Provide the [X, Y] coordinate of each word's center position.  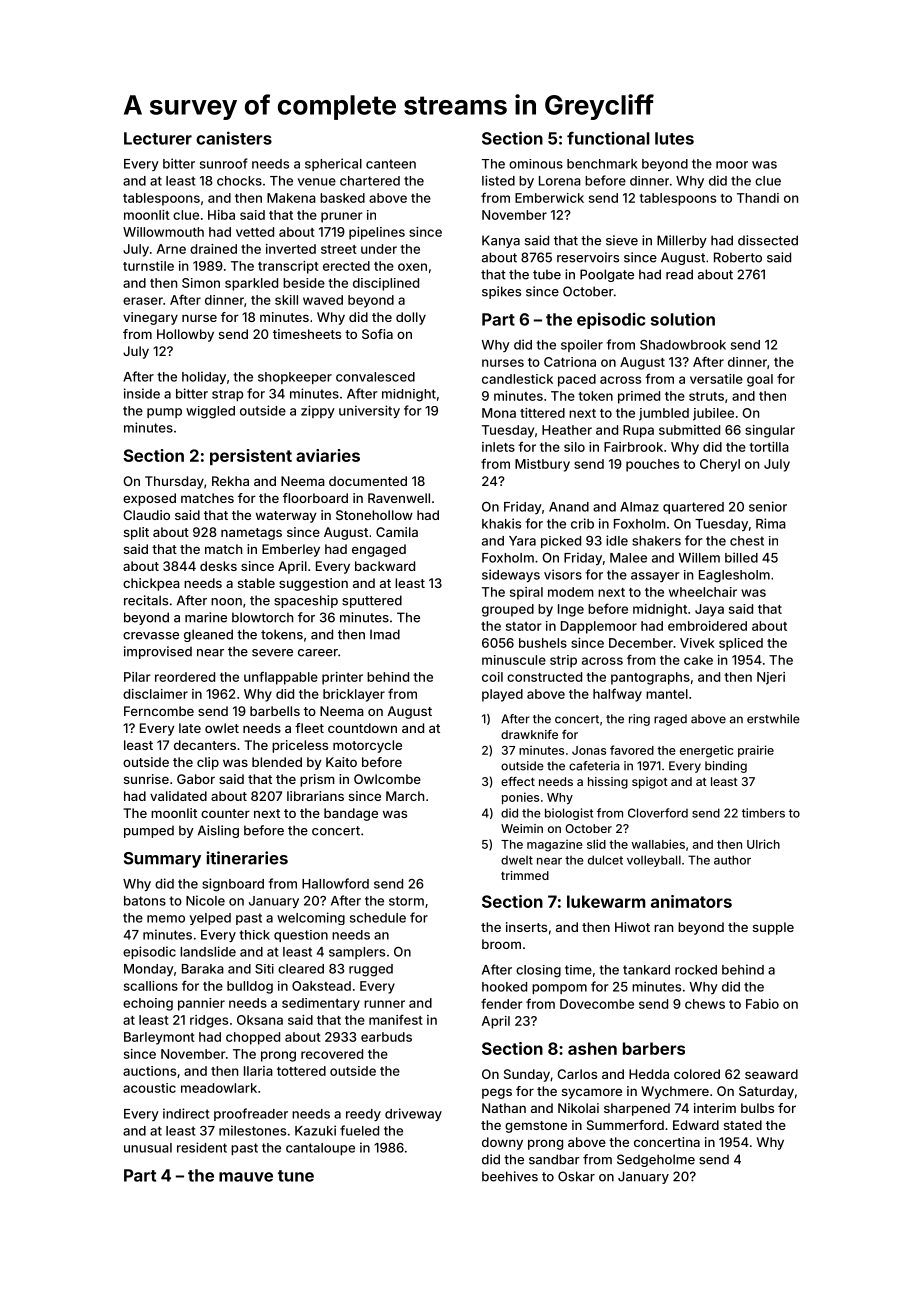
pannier [201, 1004]
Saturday [766, 1092]
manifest [396, 1019]
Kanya [501, 241]
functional [608, 138]
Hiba [221, 215]
